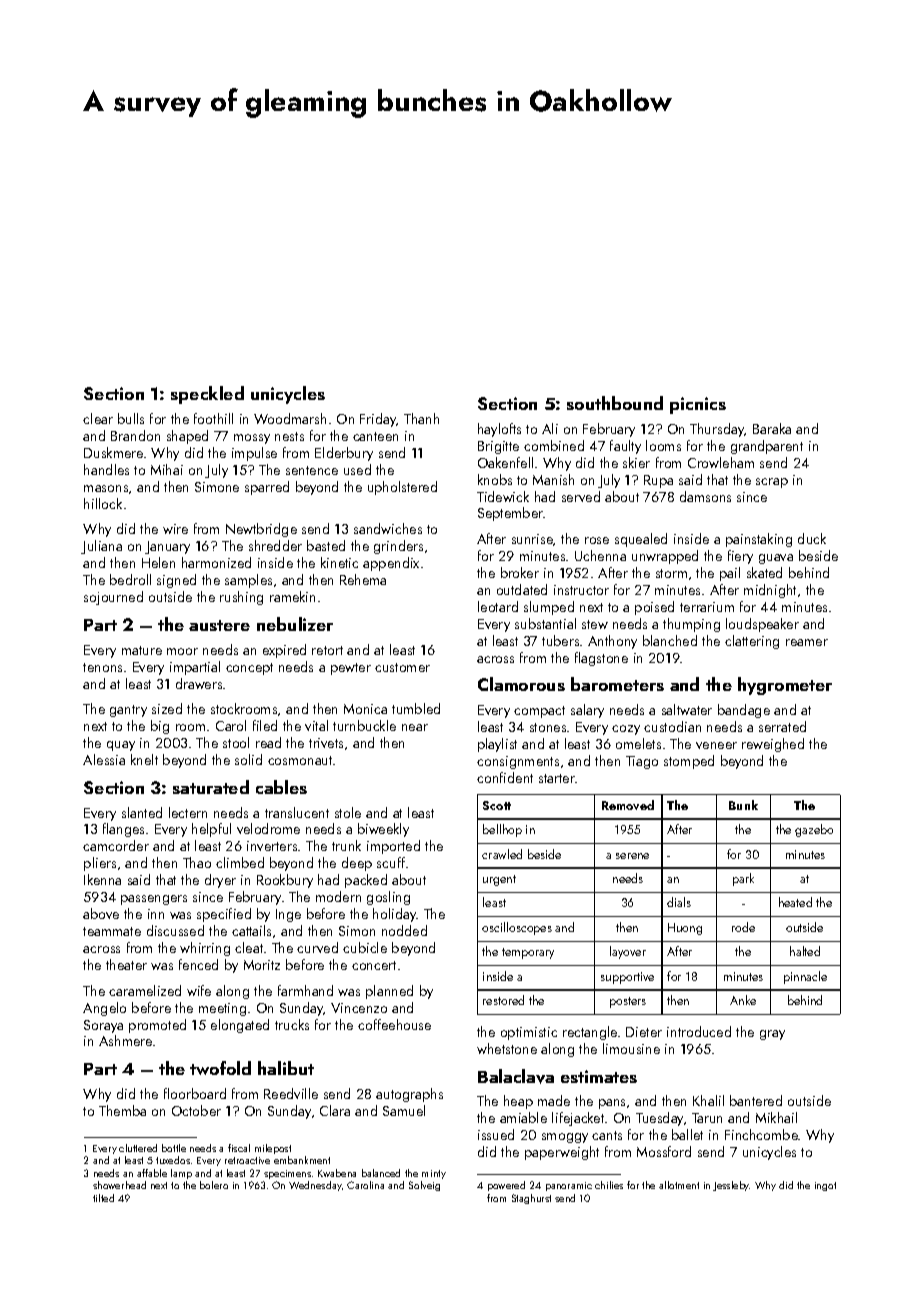 This screenshot has width=924, height=1308. What do you see at coordinates (220, 881) in the screenshot?
I see `dryer` at bounding box center [220, 881].
